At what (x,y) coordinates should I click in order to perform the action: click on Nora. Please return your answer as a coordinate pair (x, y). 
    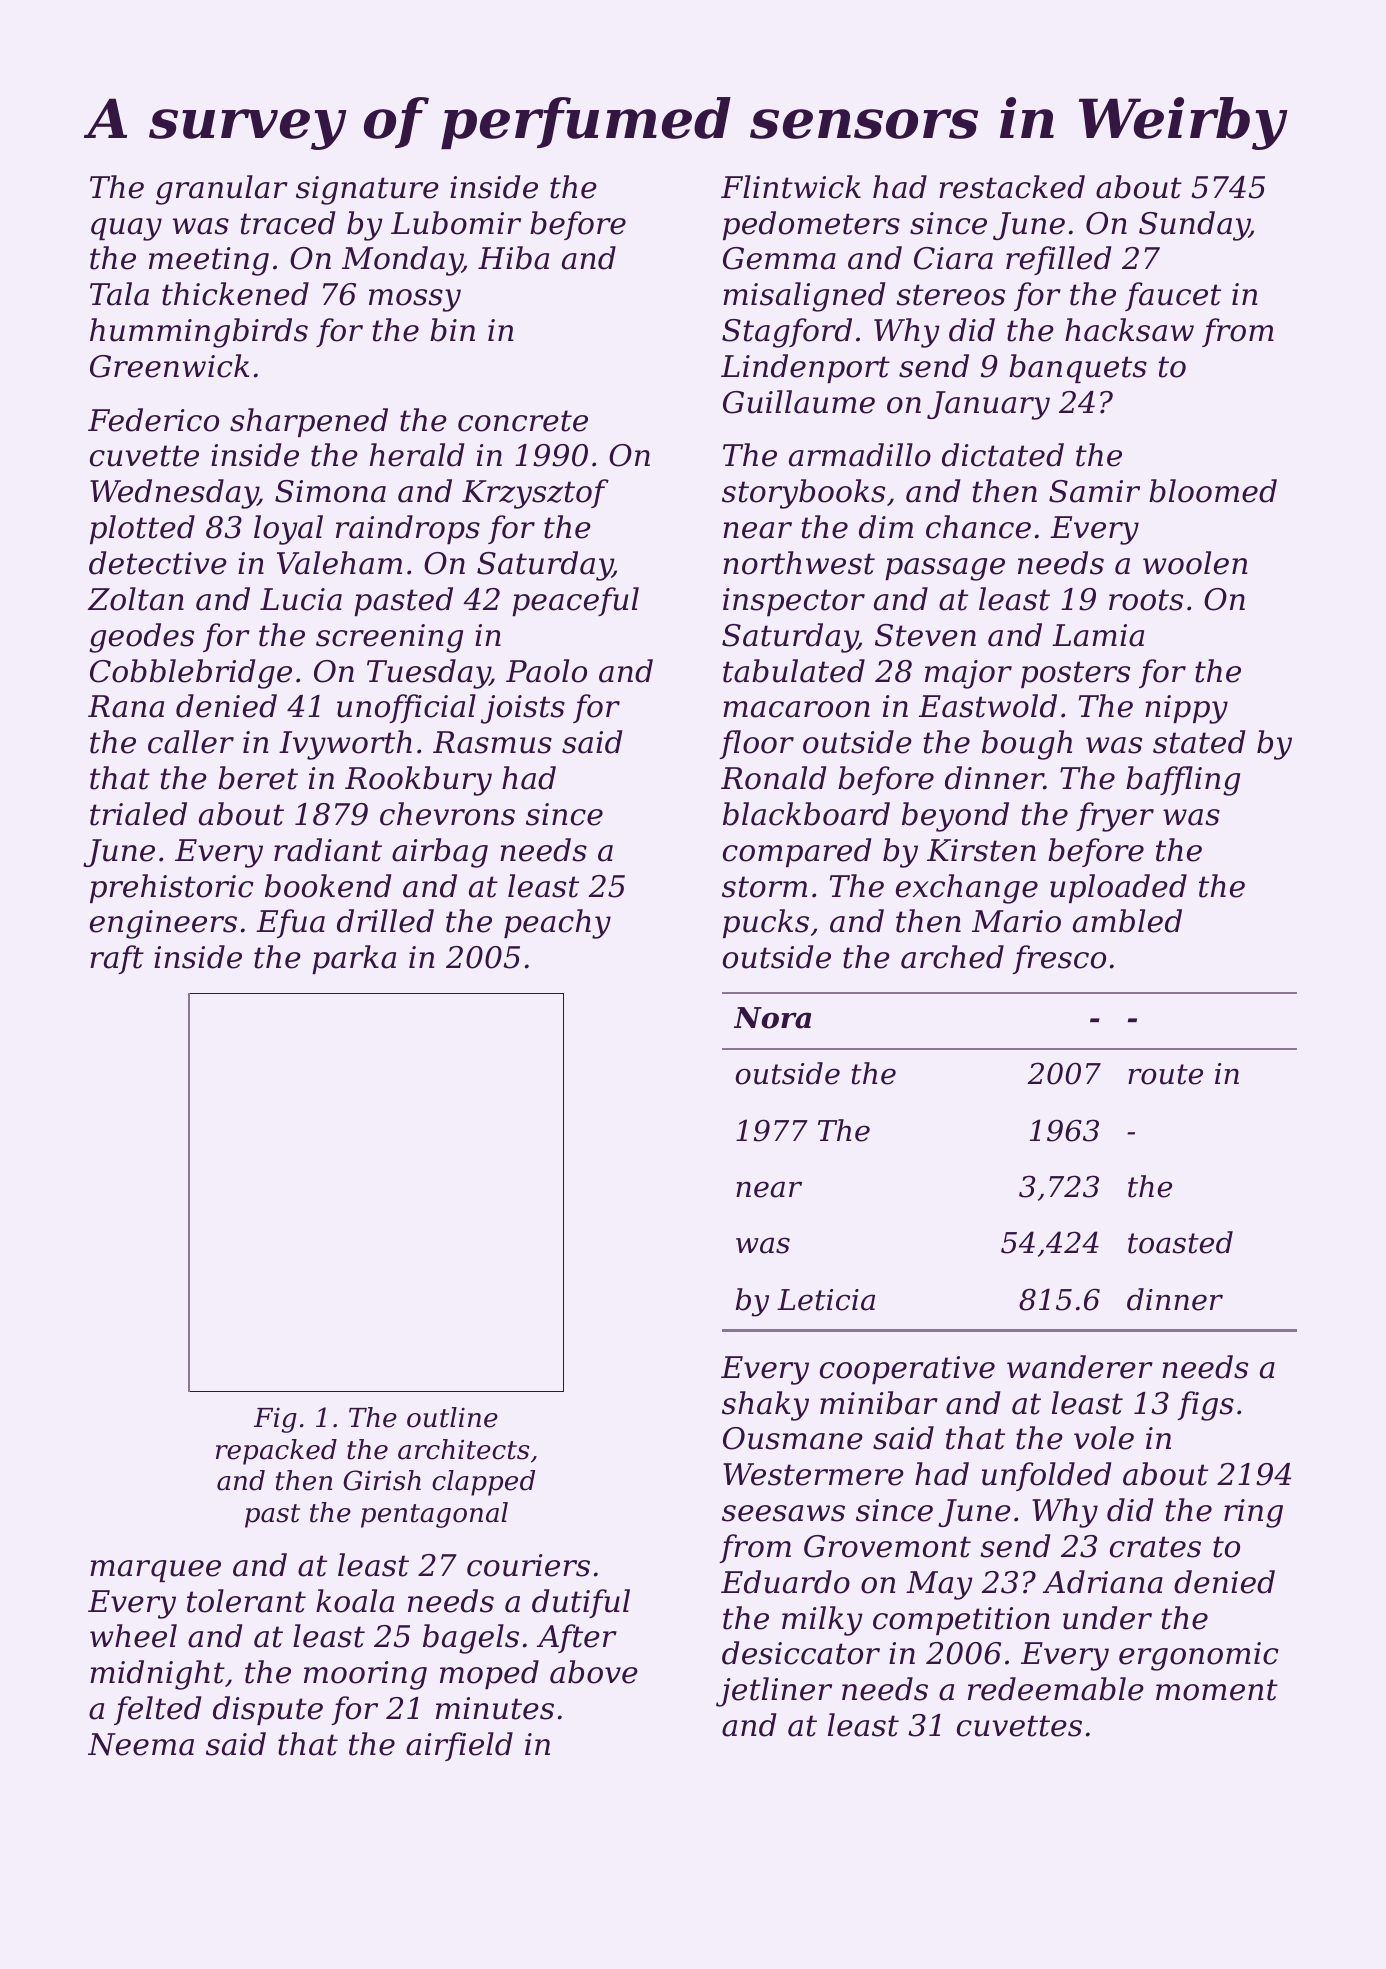
    Looking at the image, I should click on (772, 1018).
